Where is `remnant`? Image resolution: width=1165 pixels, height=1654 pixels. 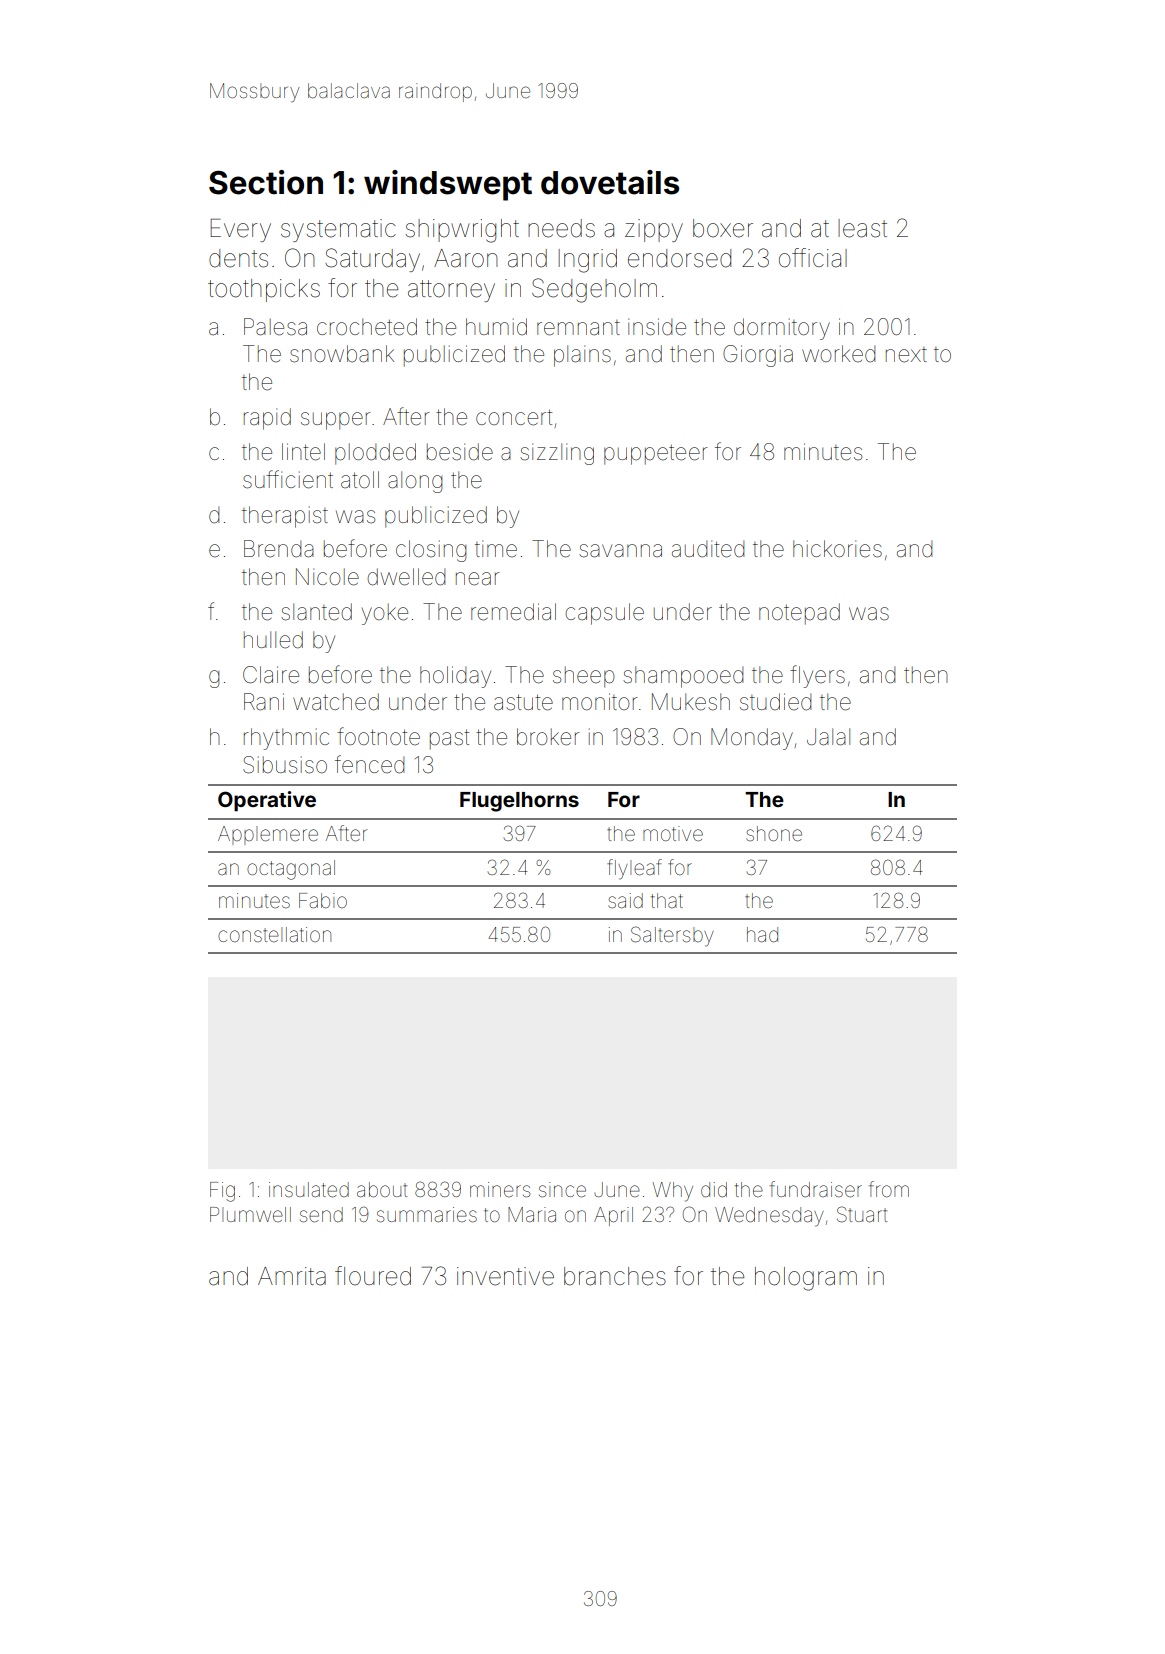 remnant is located at coordinates (578, 328).
